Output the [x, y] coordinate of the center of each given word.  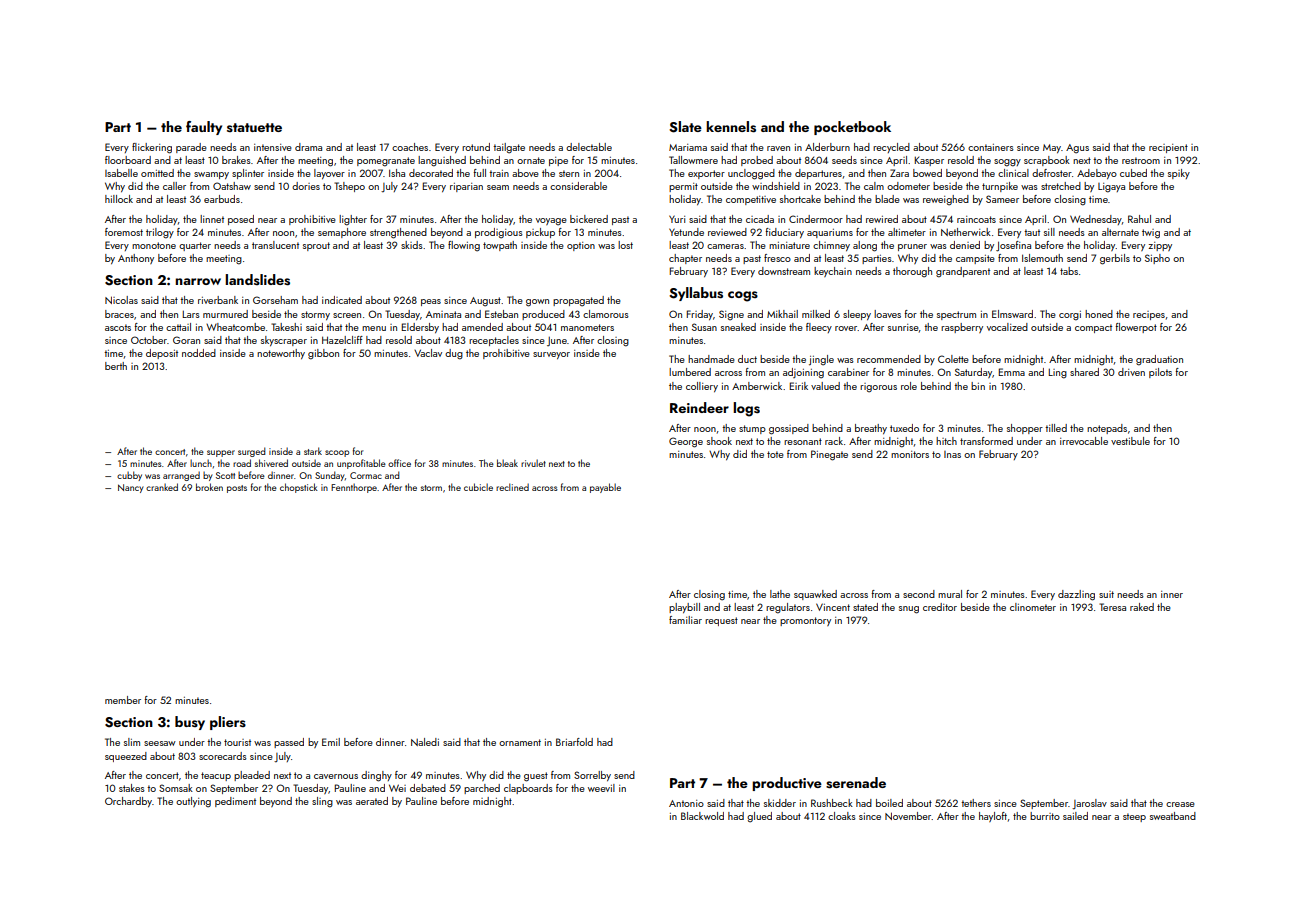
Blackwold [702, 816]
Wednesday [1096, 220]
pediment [235, 802]
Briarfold [574, 742]
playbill [684, 608]
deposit [162, 354]
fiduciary [784, 233]
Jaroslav [1089, 804]
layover [329, 174]
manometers [587, 327]
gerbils [1115, 259]
